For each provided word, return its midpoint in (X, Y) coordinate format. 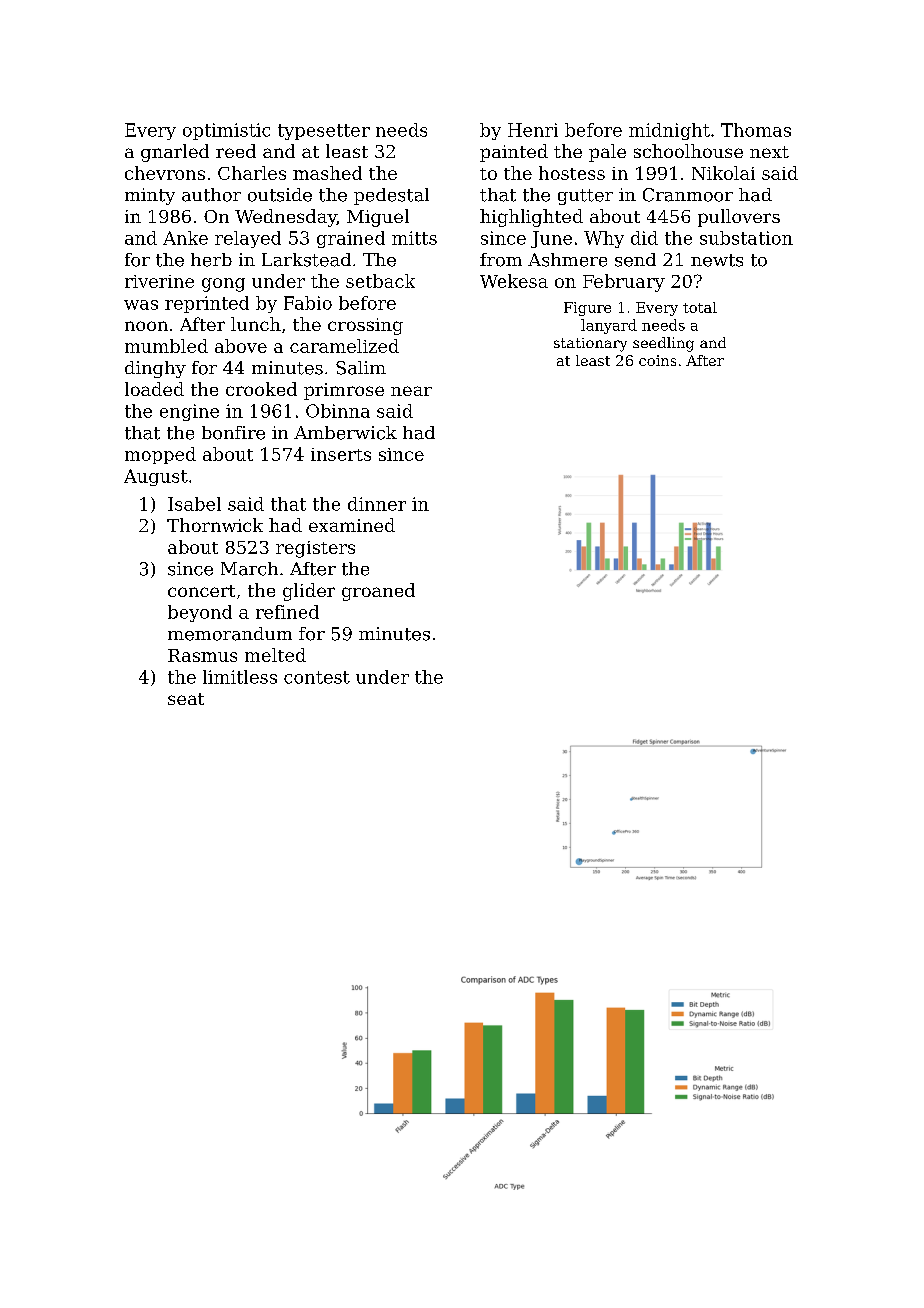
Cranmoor (688, 195)
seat (186, 699)
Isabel (194, 504)
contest (317, 677)
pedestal (391, 196)
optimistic (226, 131)
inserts (341, 454)
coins (657, 360)
